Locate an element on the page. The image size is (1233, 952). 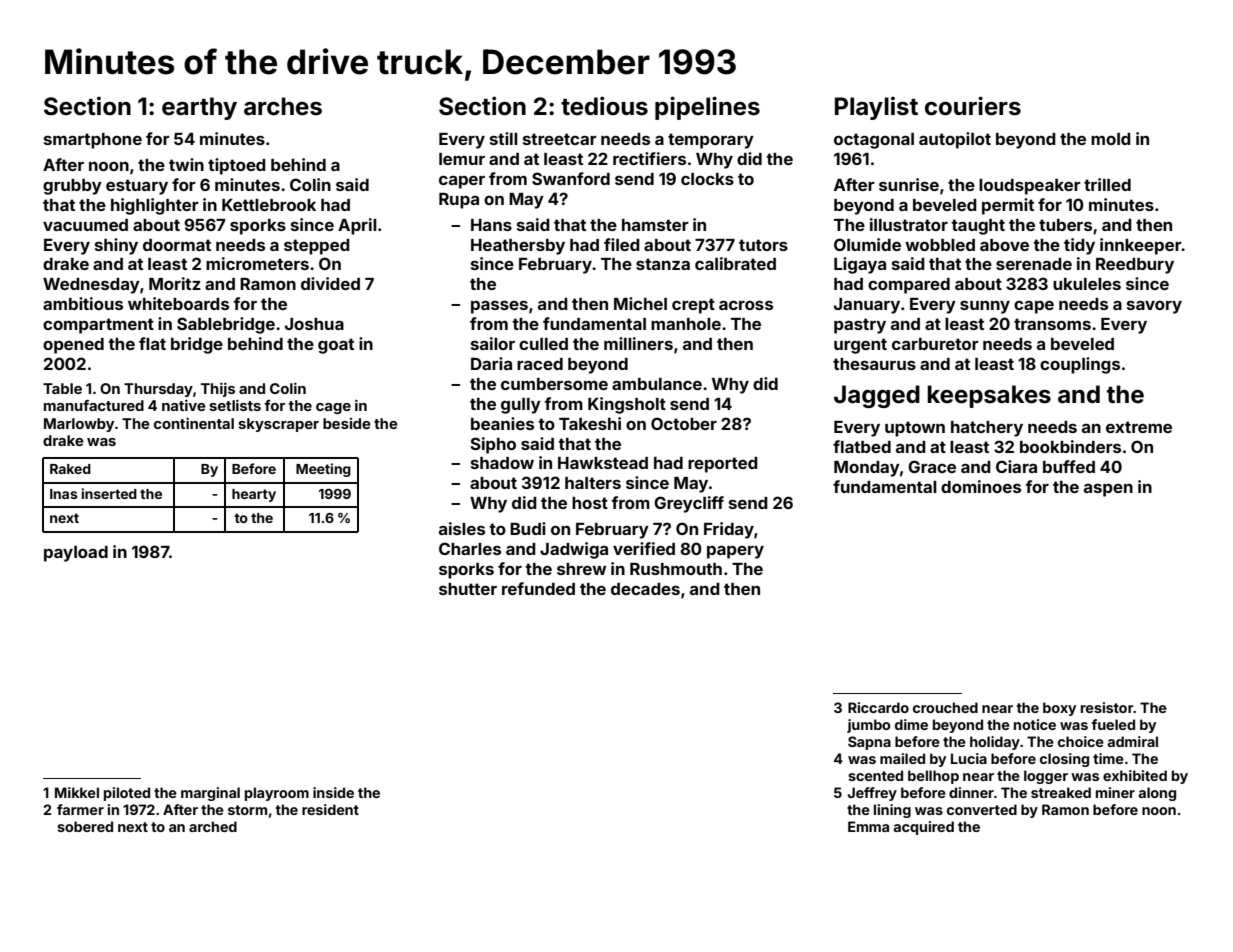
resistor is located at coordinates (1107, 707).
